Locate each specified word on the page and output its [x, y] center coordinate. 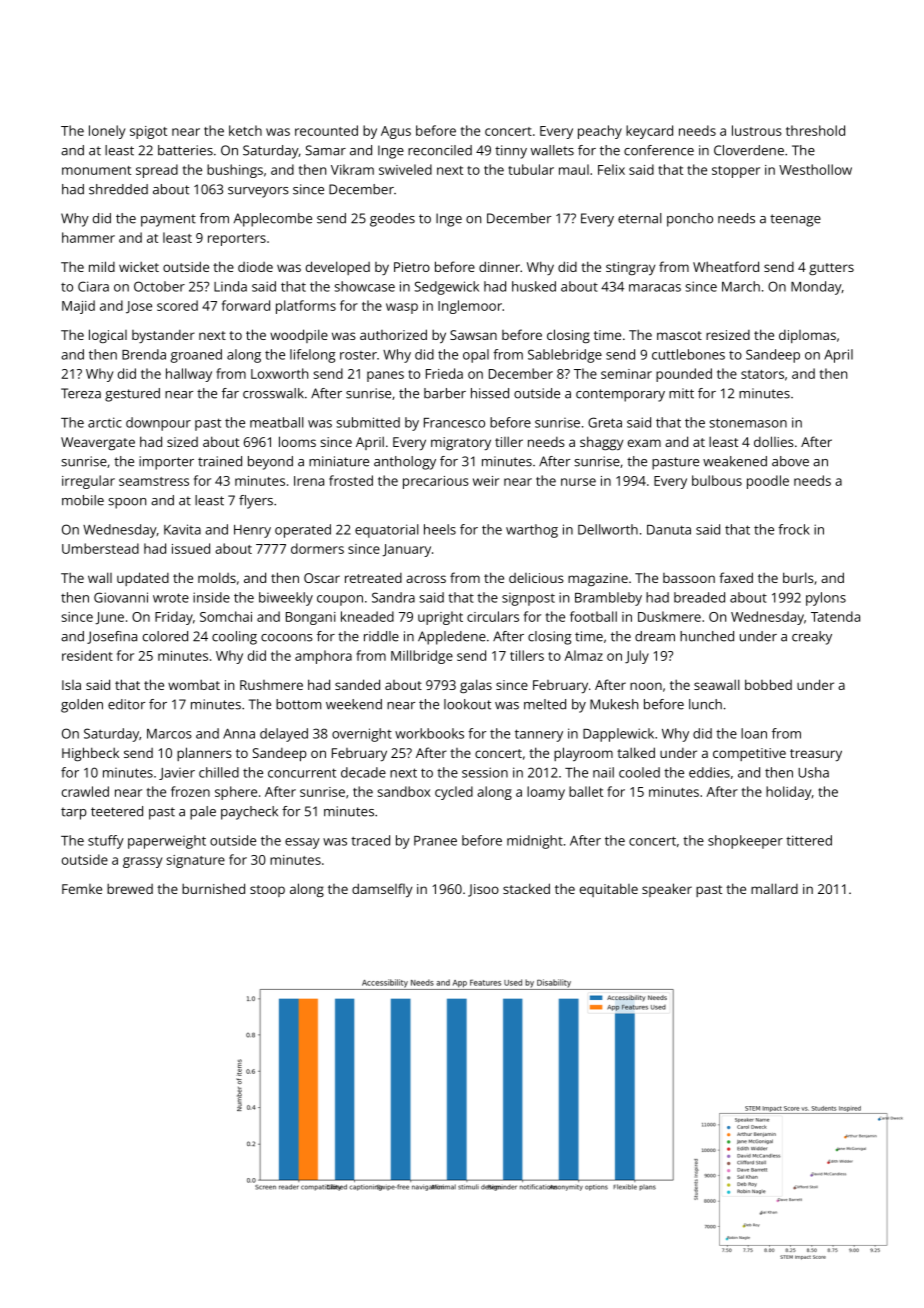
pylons [826, 599]
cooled [639, 772]
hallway [189, 375]
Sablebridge [565, 356]
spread [157, 171]
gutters [831, 269]
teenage [795, 220]
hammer [88, 237]
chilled [219, 772]
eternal [640, 218]
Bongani [311, 618]
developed [338, 268]
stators [762, 374]
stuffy [106, 842]
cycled [454, 793]
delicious [536, 578]
